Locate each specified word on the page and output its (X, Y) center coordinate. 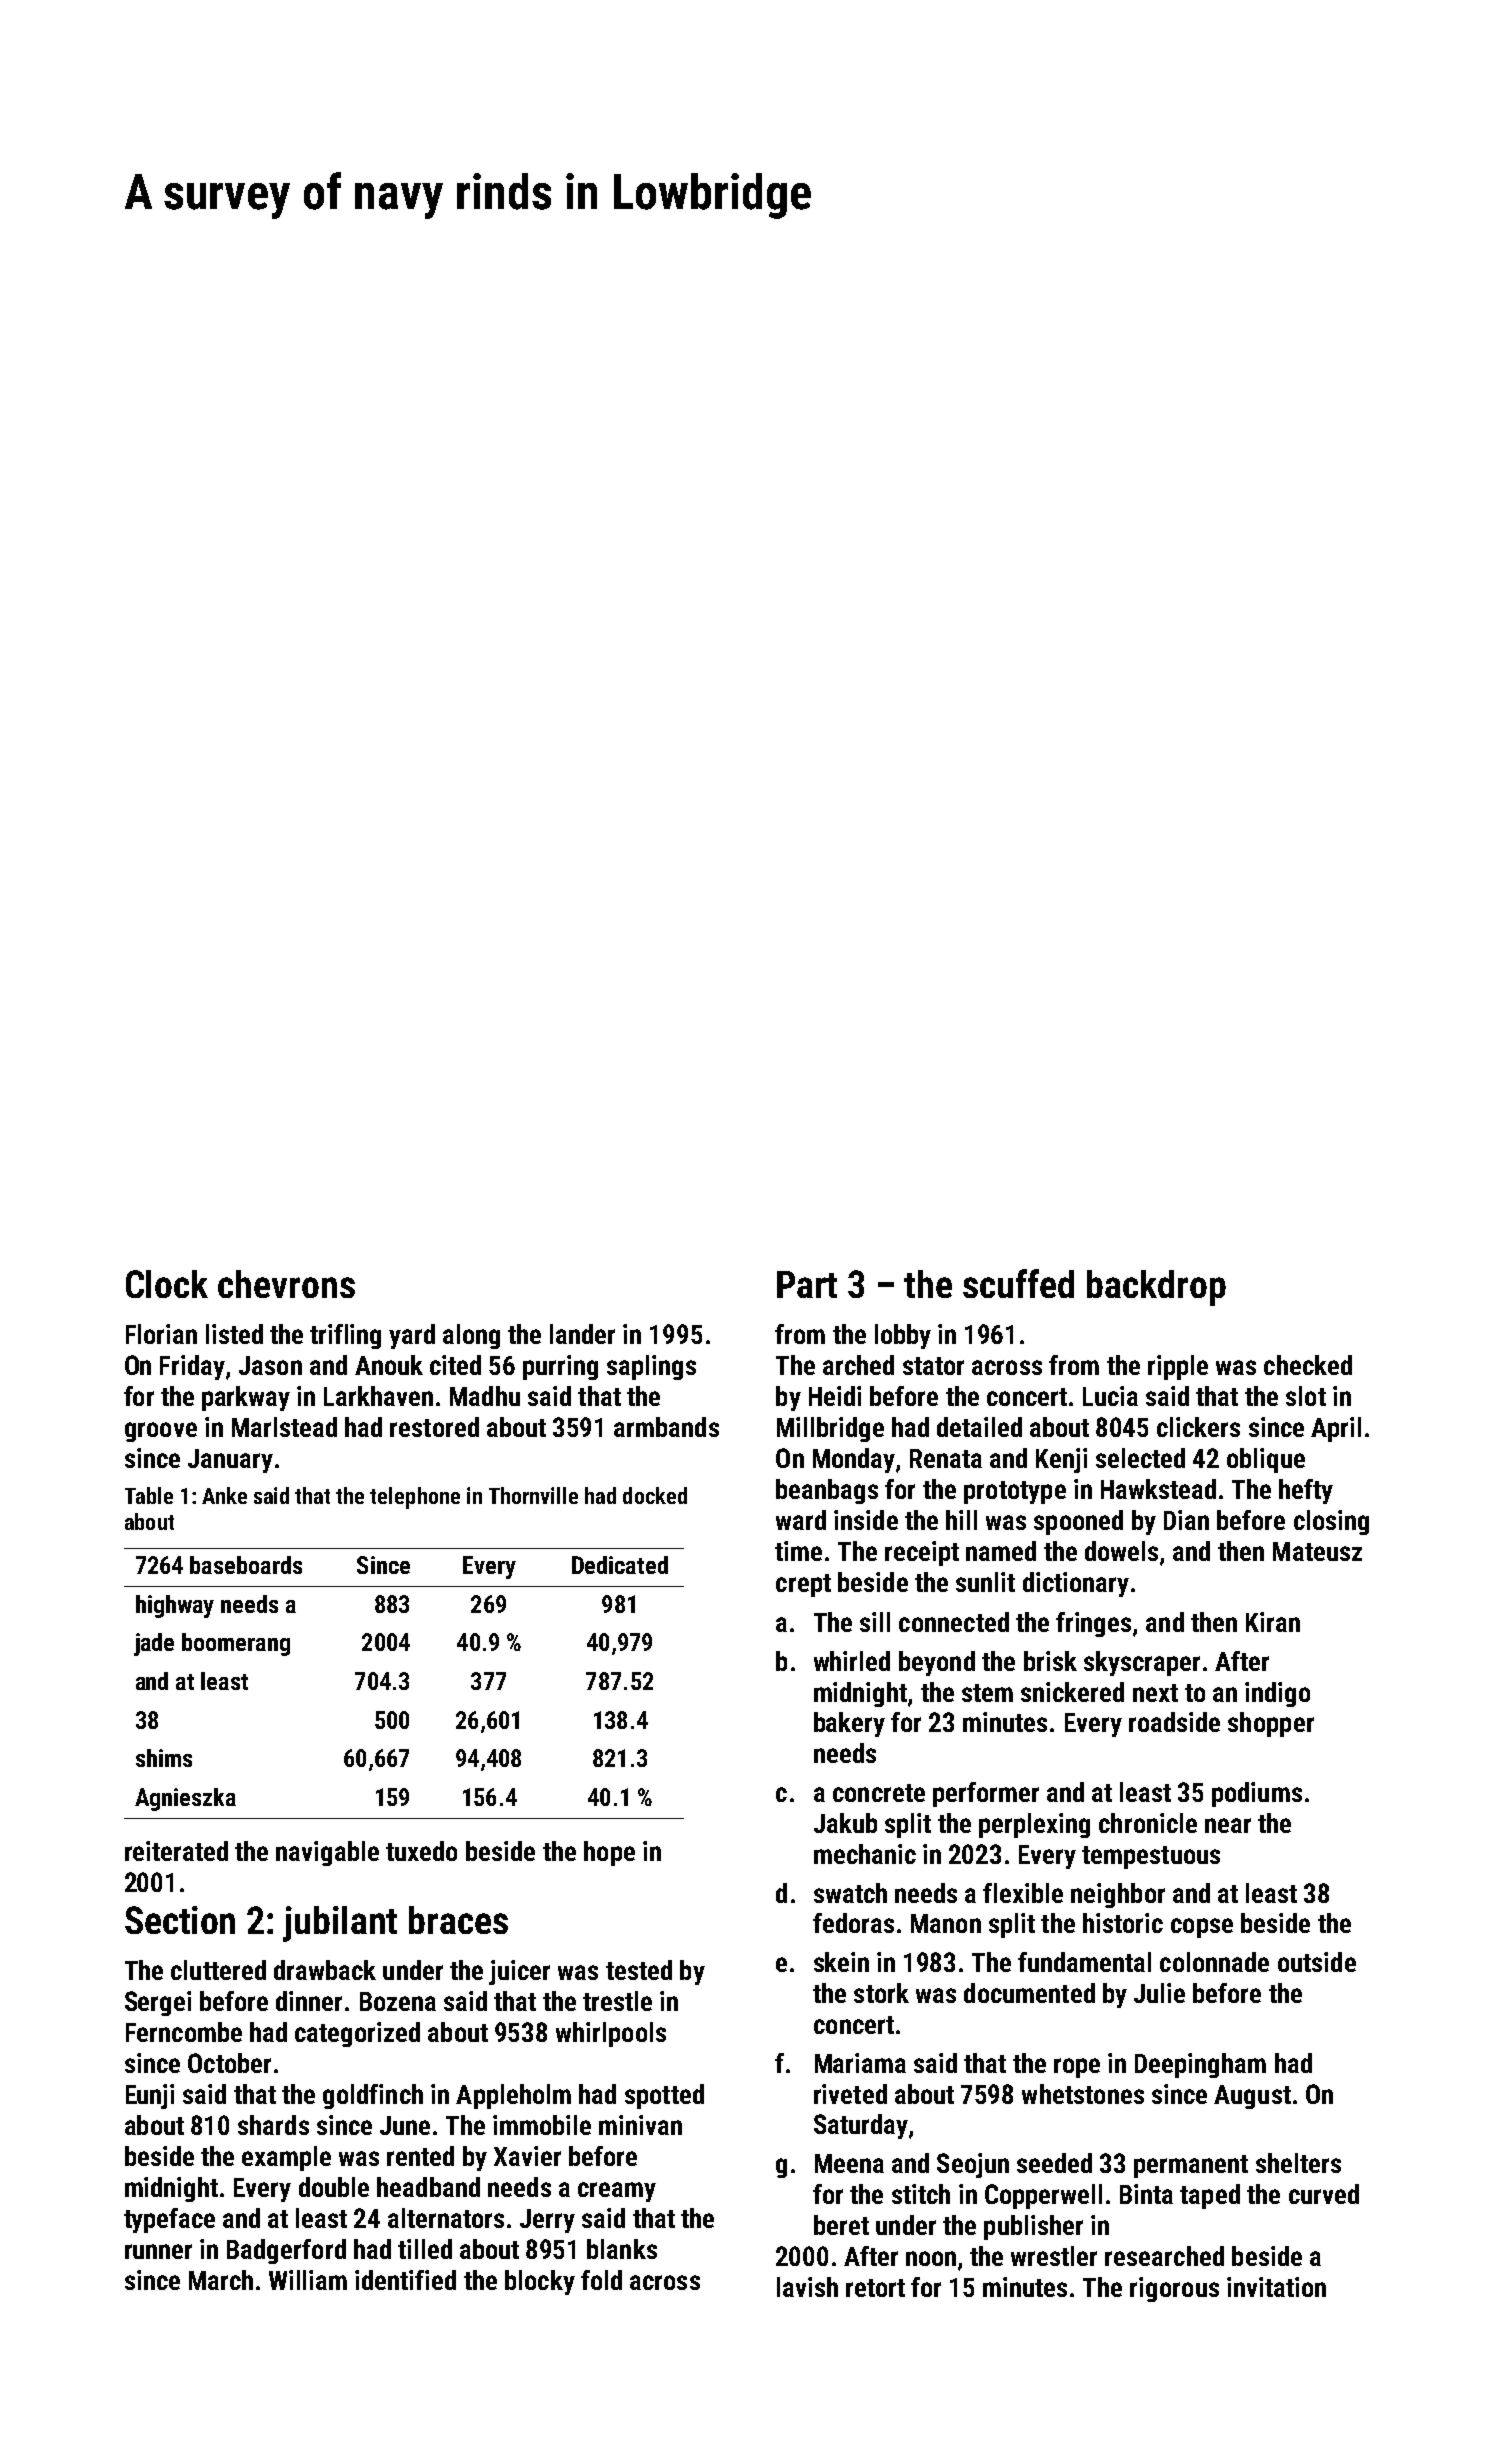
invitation (1276, 2287)
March (221, 2280)
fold (601, 2280)
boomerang (236, 1644)
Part (807, 1284)
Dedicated (620, 1565)
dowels (1121, 1551)
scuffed (1018, 1283)
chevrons (286, 1284)
